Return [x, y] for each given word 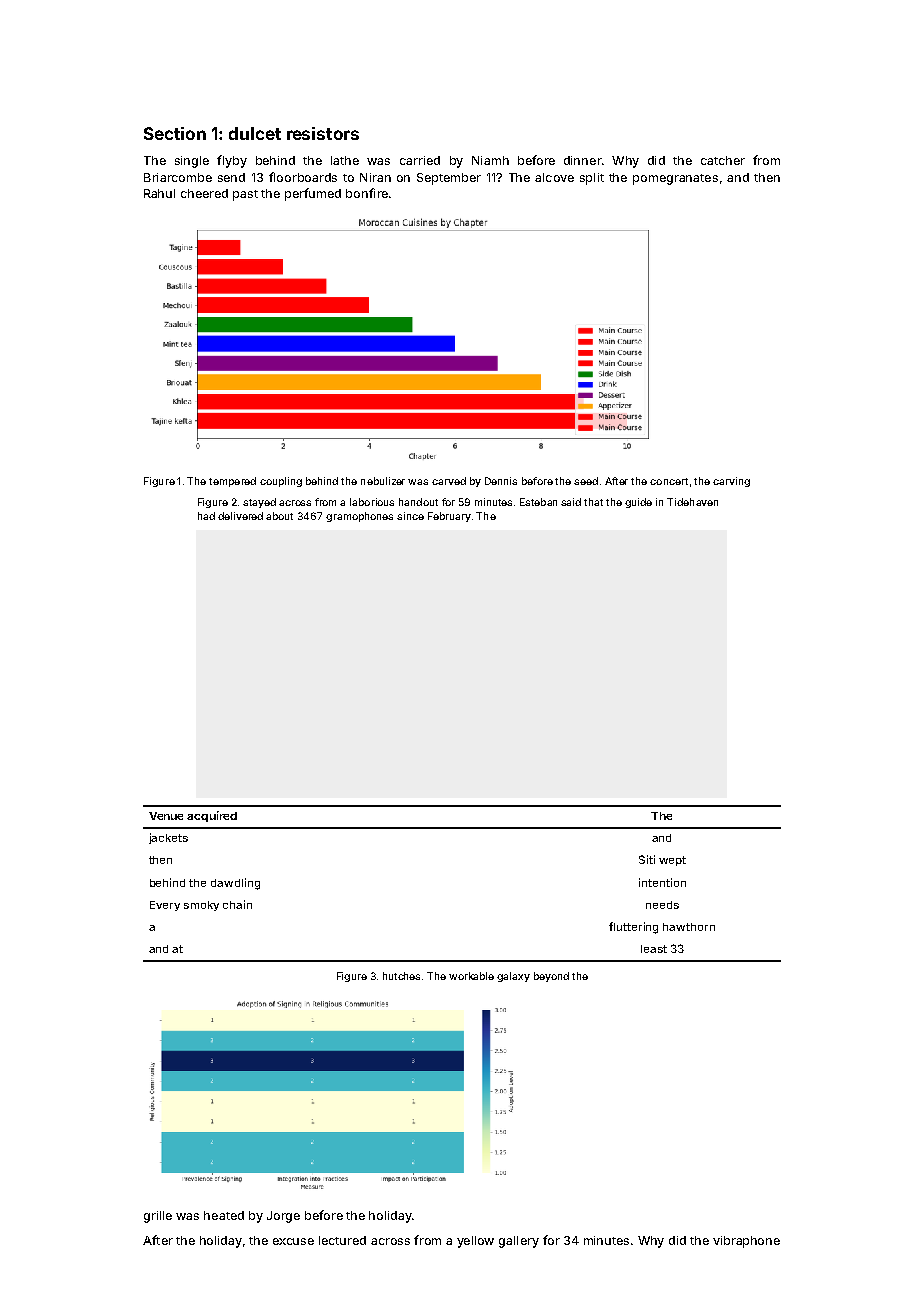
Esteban [538, 502]
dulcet [255, 133]
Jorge [283, 1217]
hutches [401, 976]
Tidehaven [692, 502]
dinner [582, 160]
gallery [519, 1242]
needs [662, 905]
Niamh [490, 160]
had [206, 516]
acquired [212, 816]
